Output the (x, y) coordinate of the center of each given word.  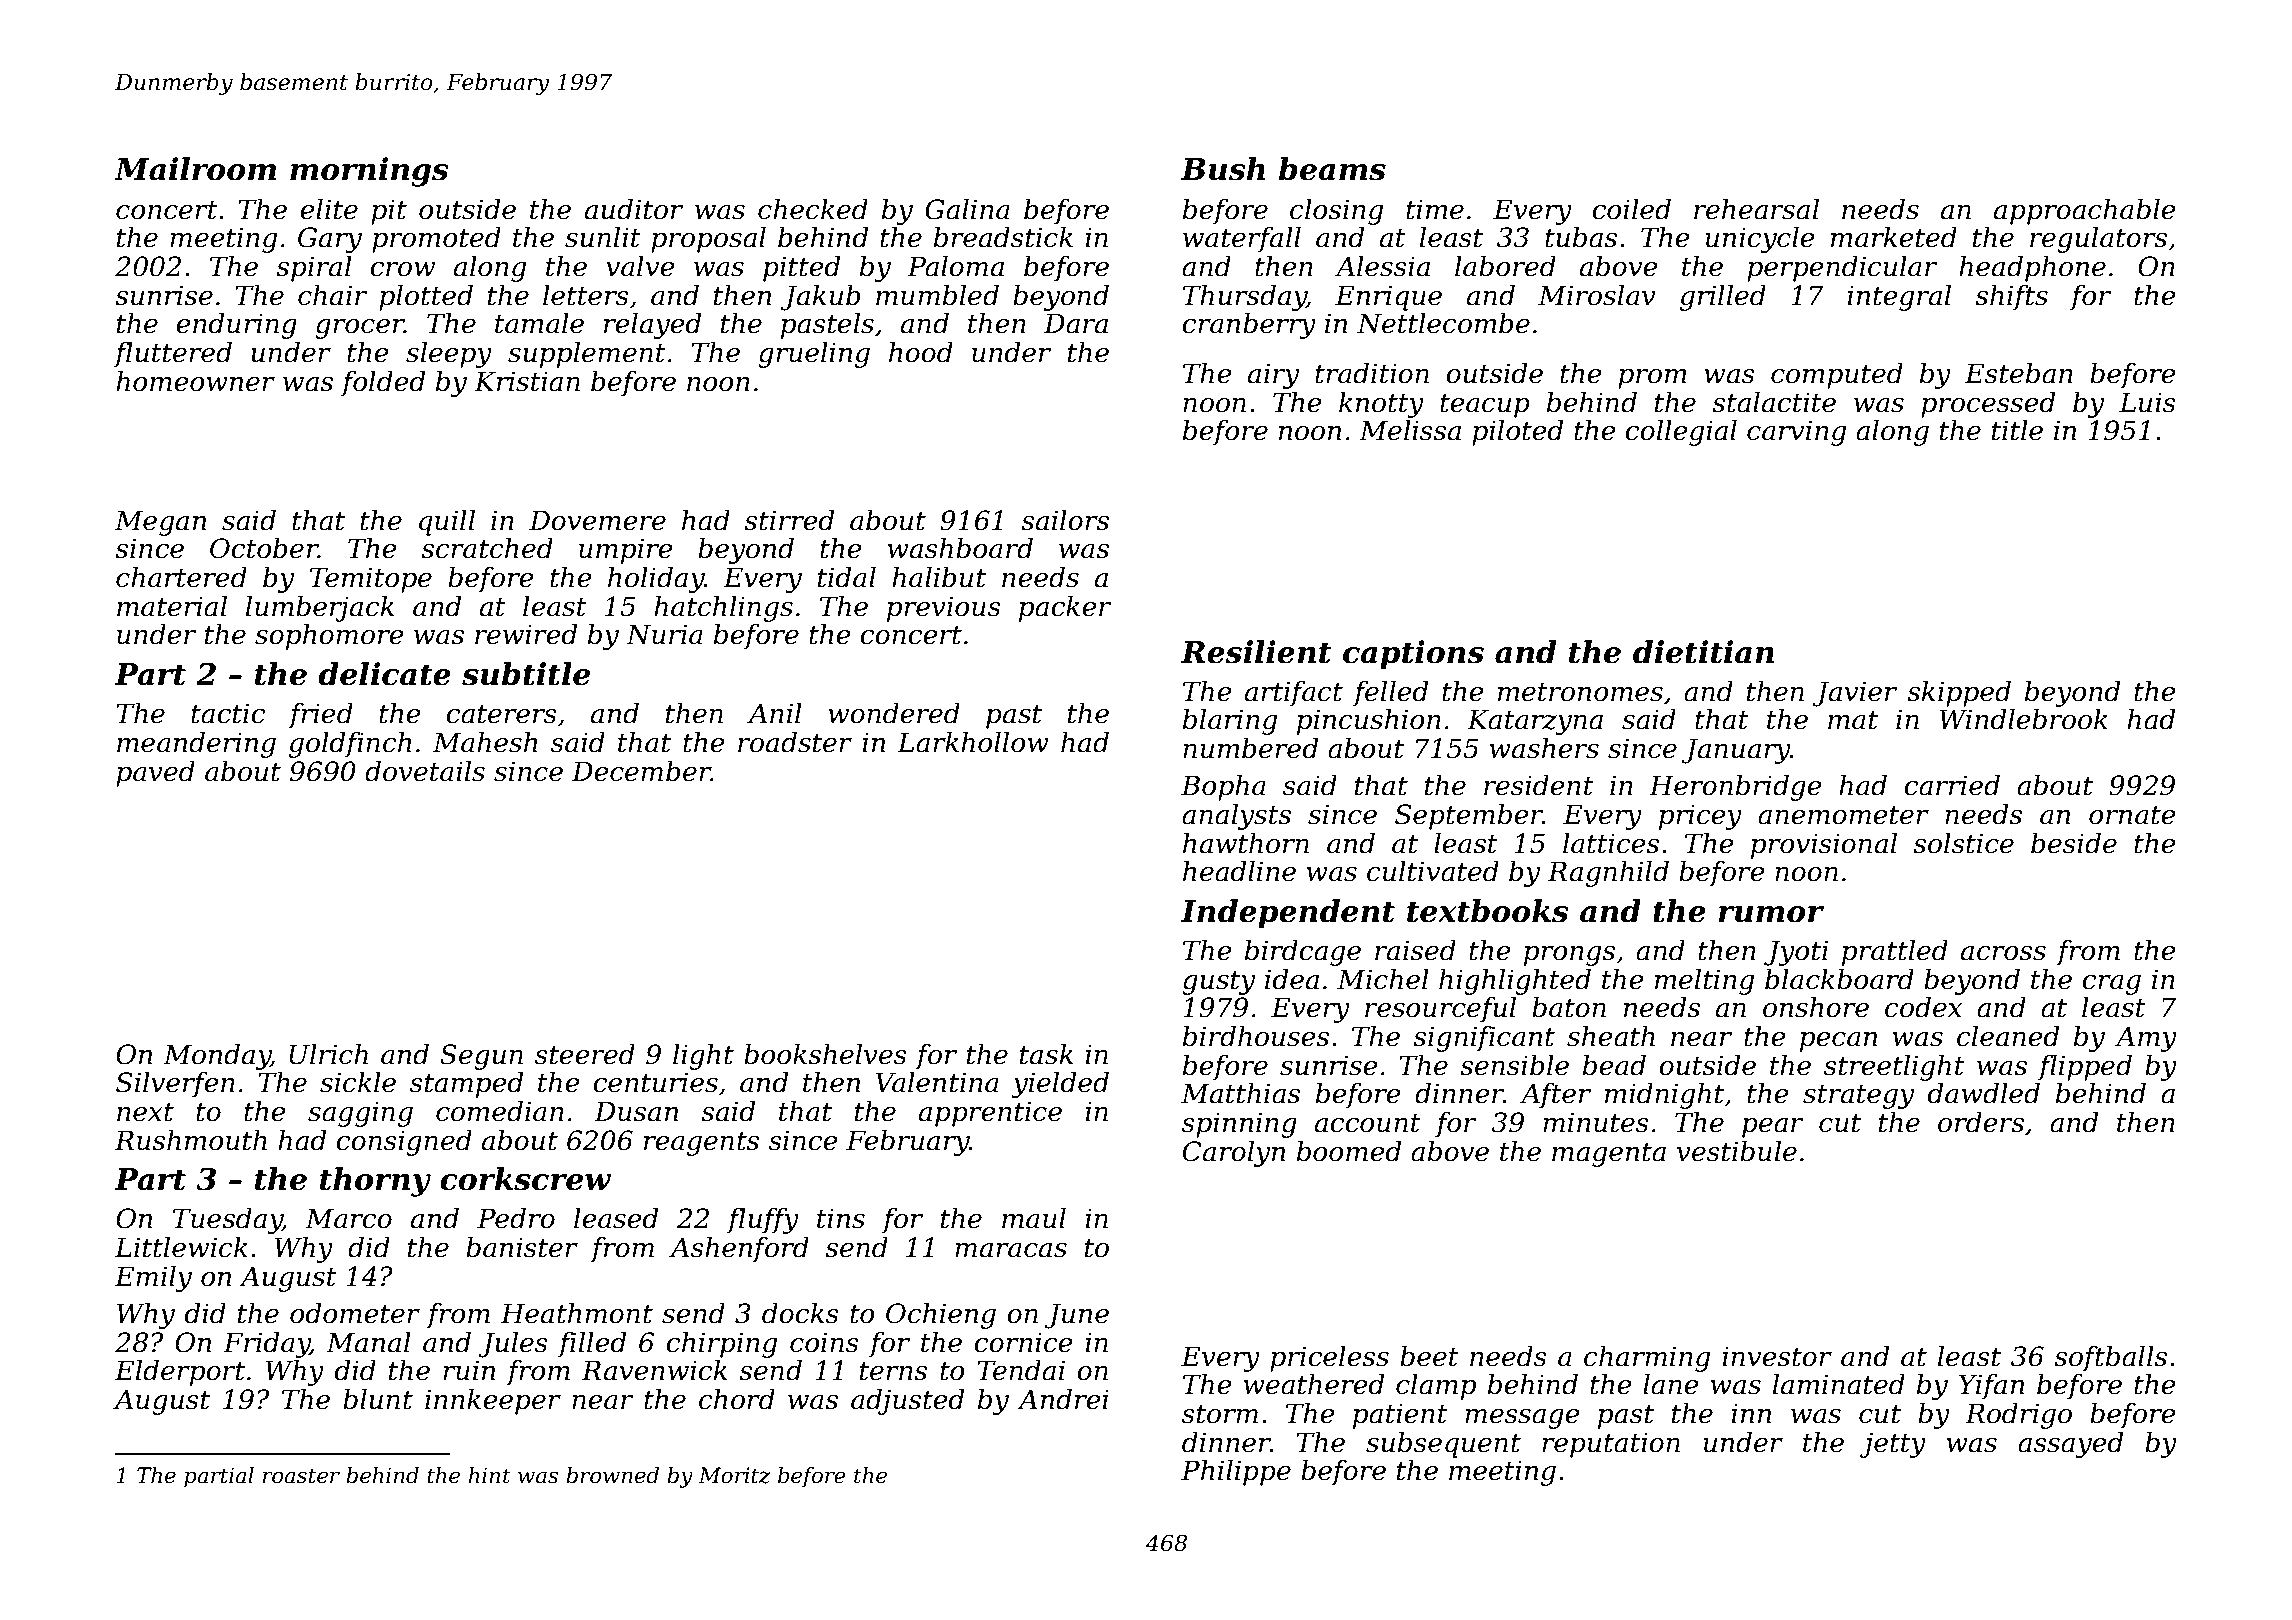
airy (1273, 376)
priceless (1329, 1359)
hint (489, 1475)
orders (1981, 1122)
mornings (369, 172)
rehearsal (1756, 209)
